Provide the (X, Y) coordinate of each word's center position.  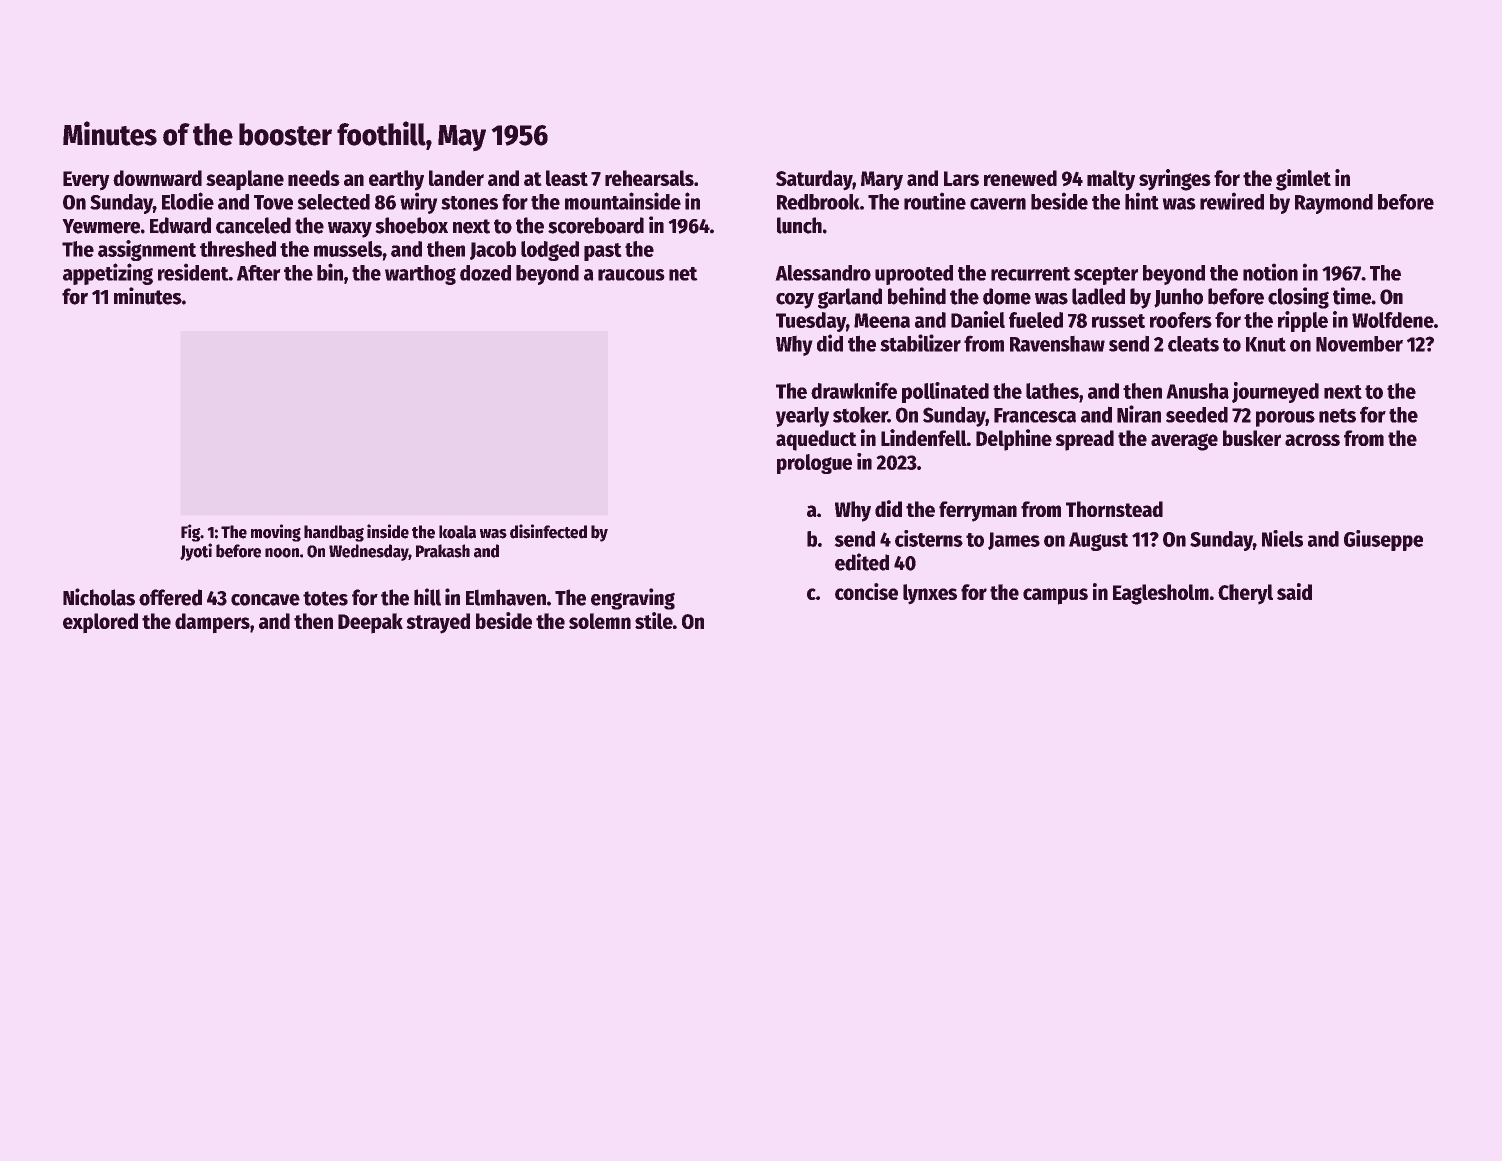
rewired (1232, 201)
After (258, 273)
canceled (253, 225)
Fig (190, 533)
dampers (212, 623)
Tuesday (811, 322)
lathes (1052, 391)
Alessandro (823, 273)
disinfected (548, 531)
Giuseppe (1383, 540)
